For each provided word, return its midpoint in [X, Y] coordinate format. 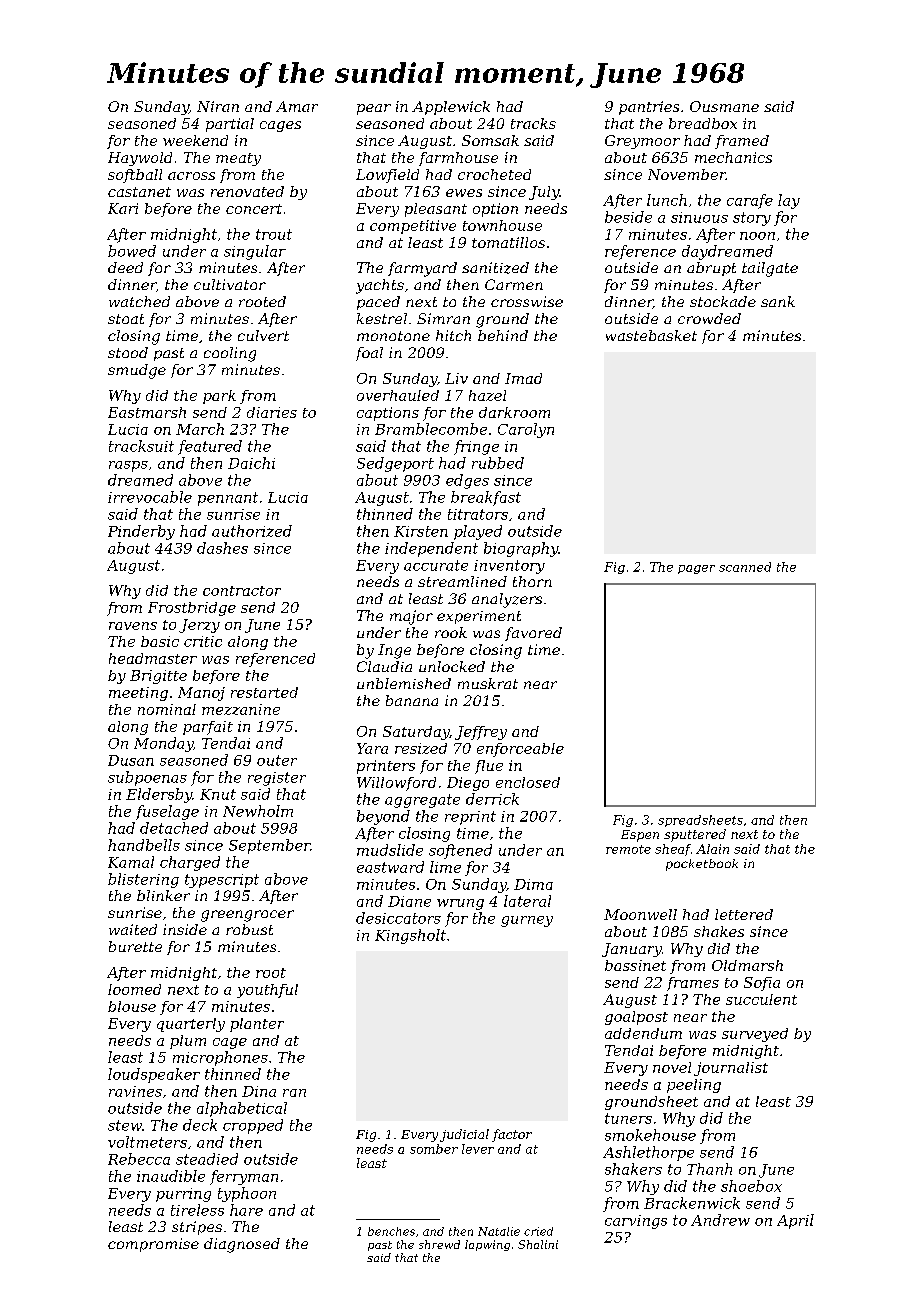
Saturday [416, 733]
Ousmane [724, 106]
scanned [745, 567]
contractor [242, 591]
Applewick [451, 108]
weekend [195, 140]
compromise [153, 1245]
